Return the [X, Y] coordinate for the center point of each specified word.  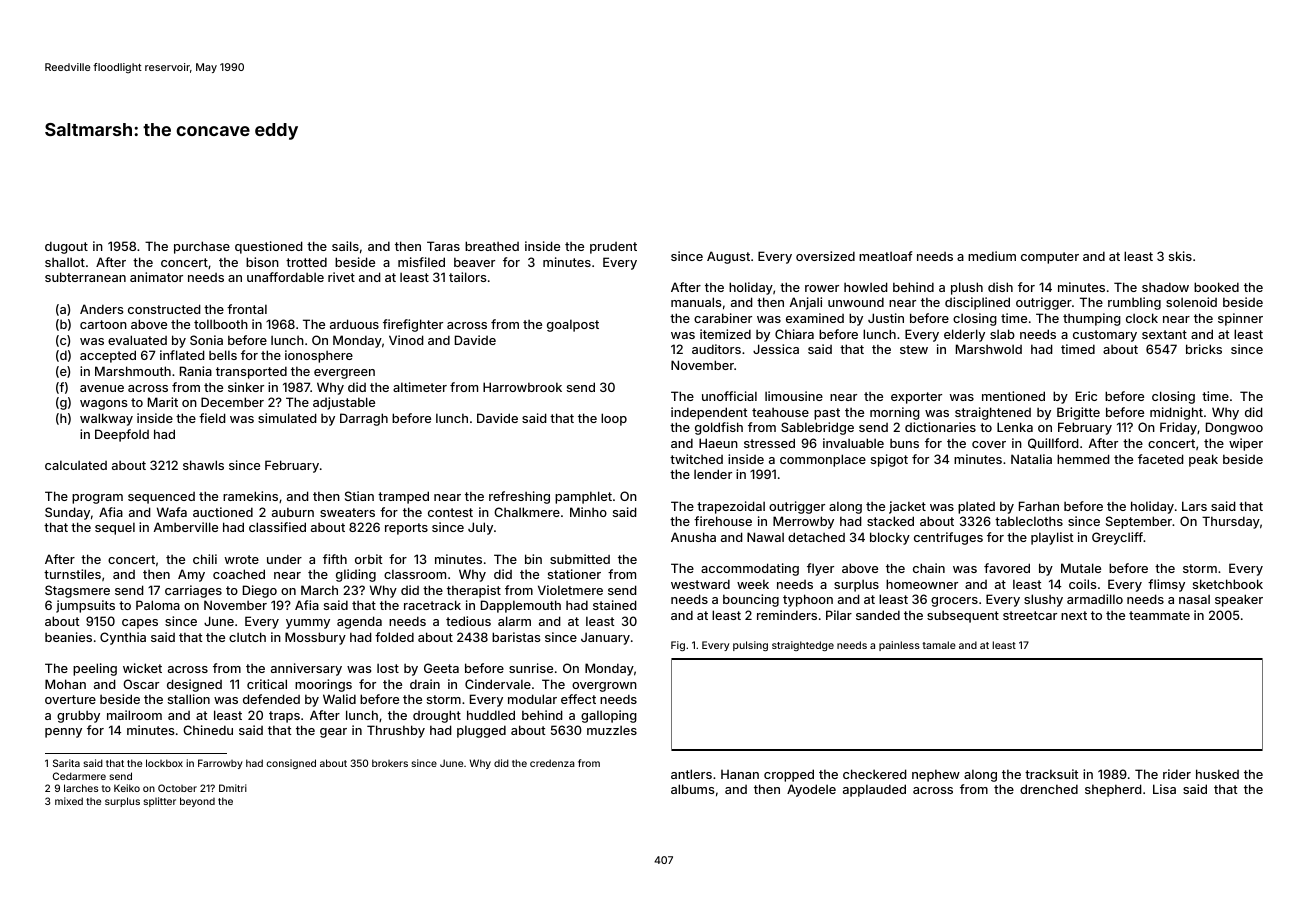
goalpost [573, 325]
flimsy [1166, 585]
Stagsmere [77, 591]
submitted [580, 559]
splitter [160, 802]
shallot [65, 262]
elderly [964, 335]
